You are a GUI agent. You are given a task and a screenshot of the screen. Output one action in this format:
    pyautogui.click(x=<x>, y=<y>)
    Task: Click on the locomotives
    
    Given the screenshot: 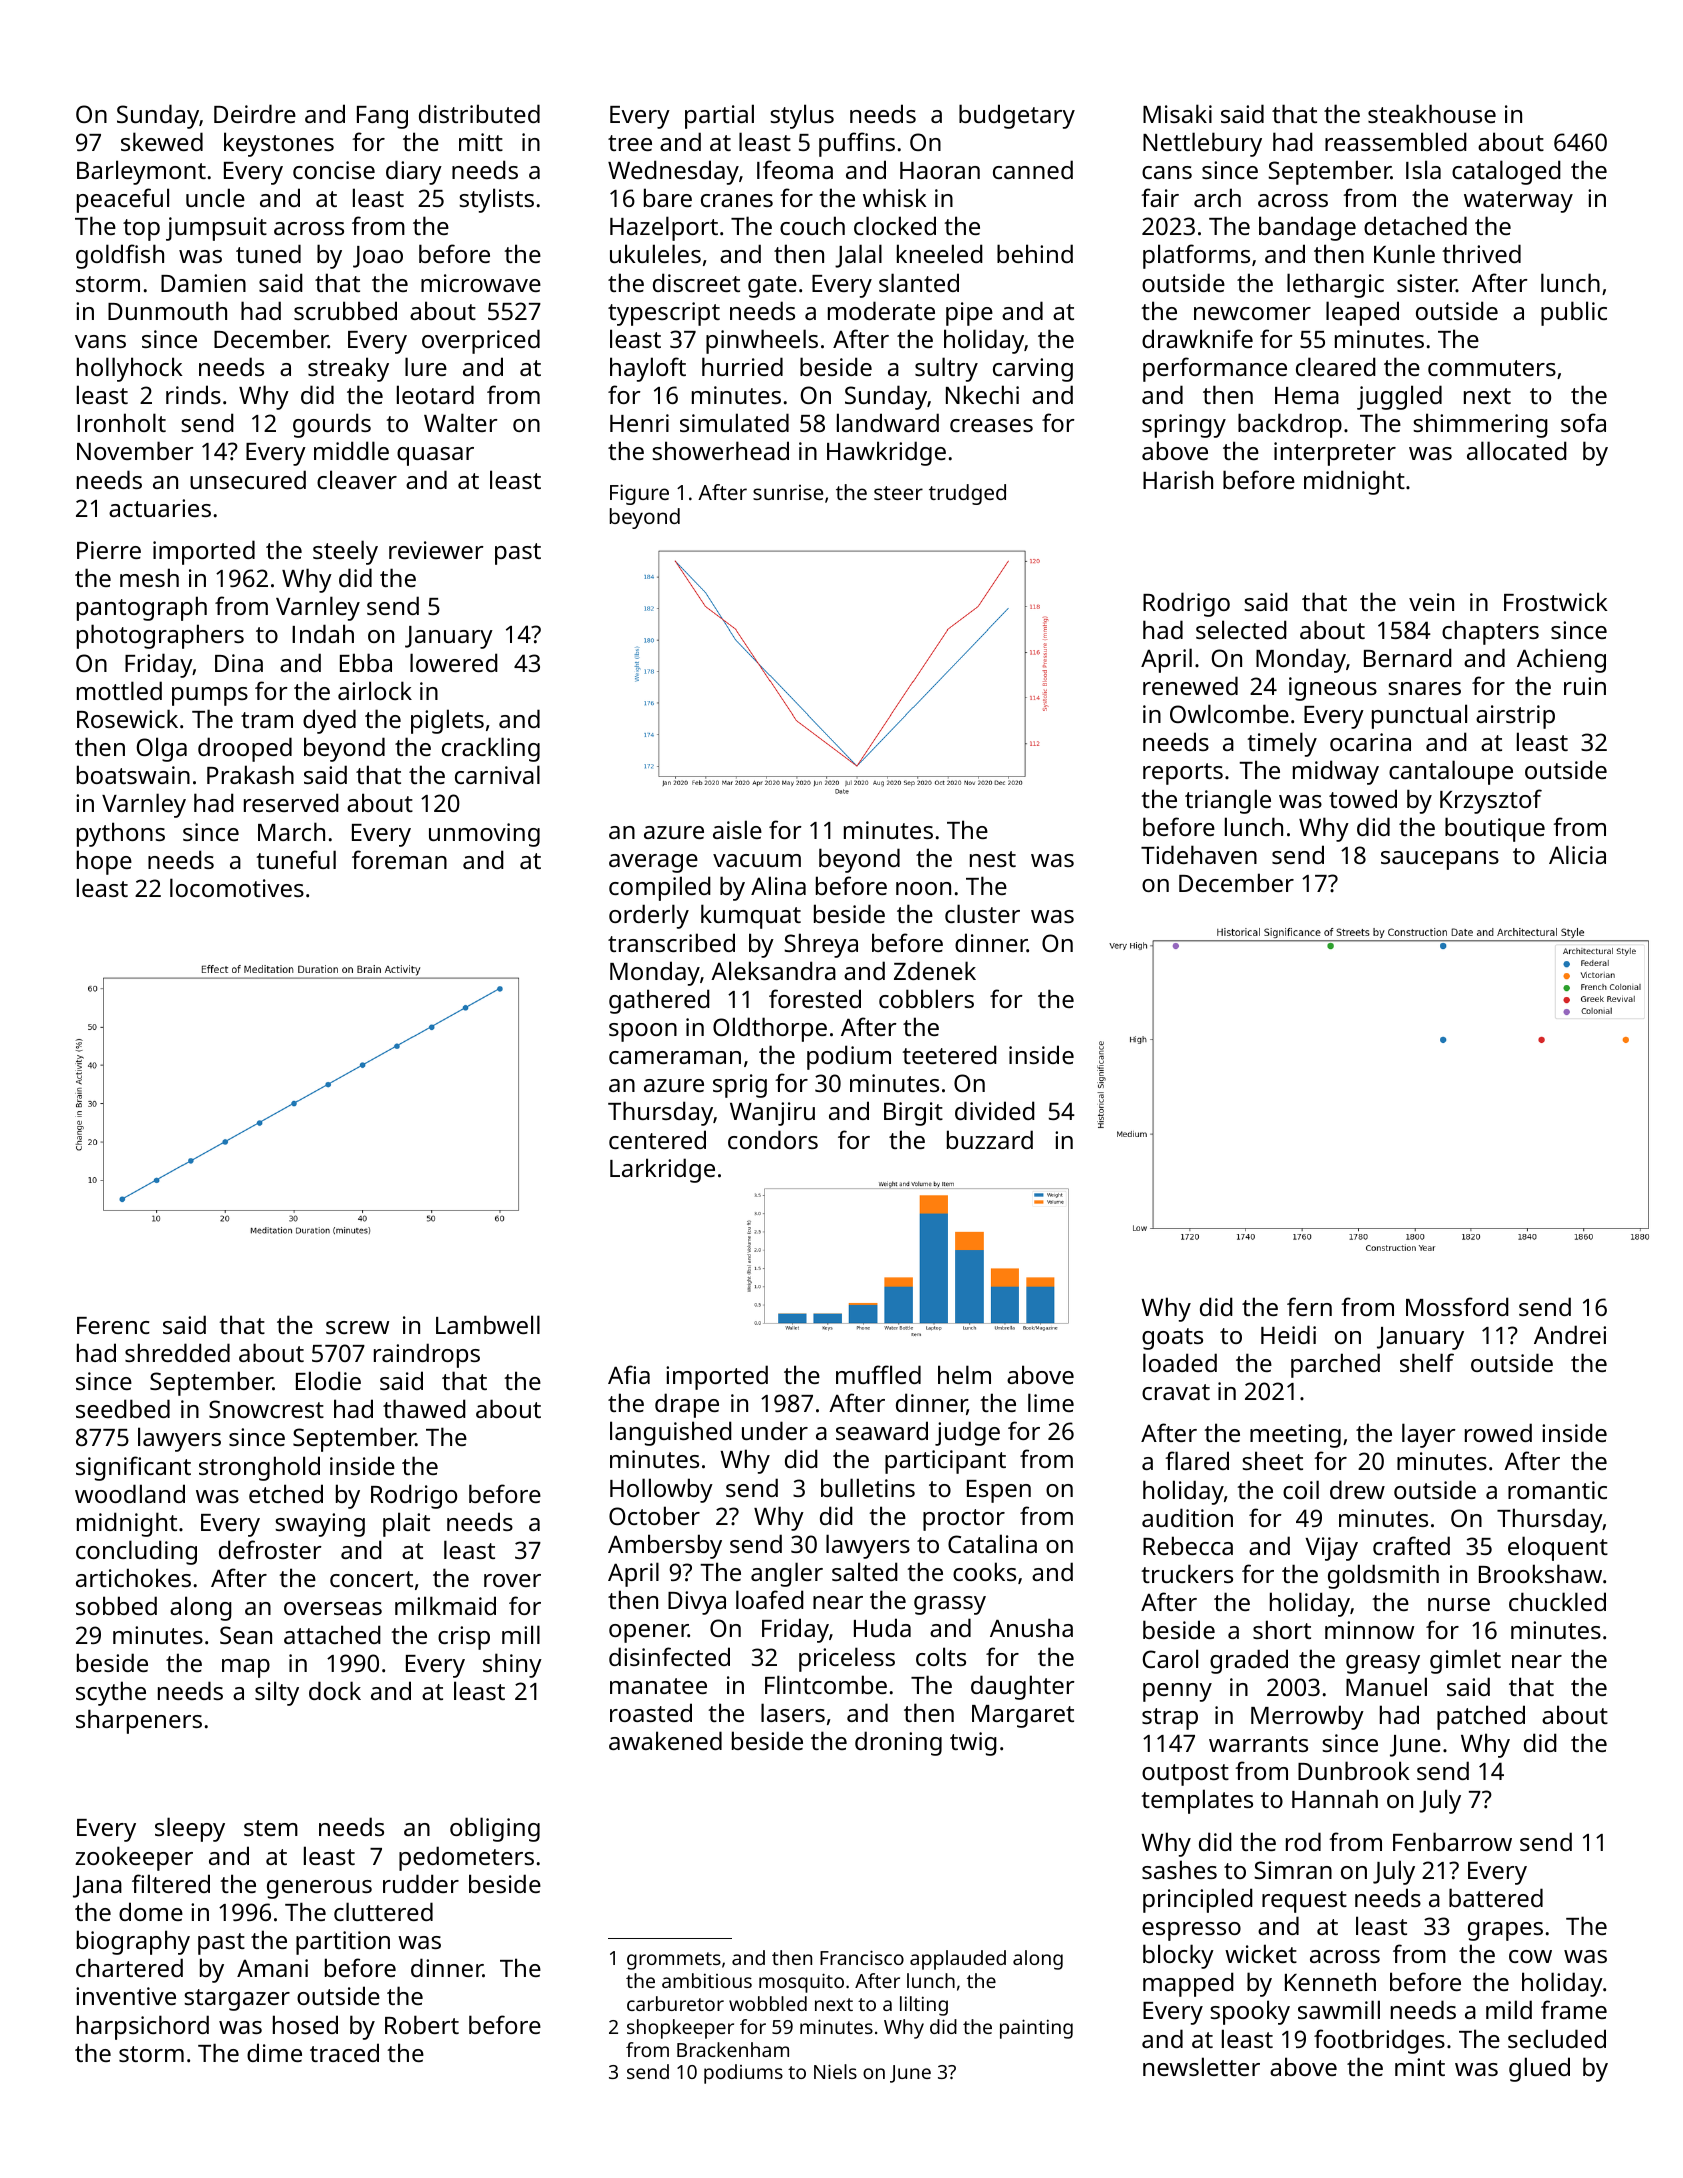 What is the action you would take?
    pyautogui.click(x=237, y=887)
